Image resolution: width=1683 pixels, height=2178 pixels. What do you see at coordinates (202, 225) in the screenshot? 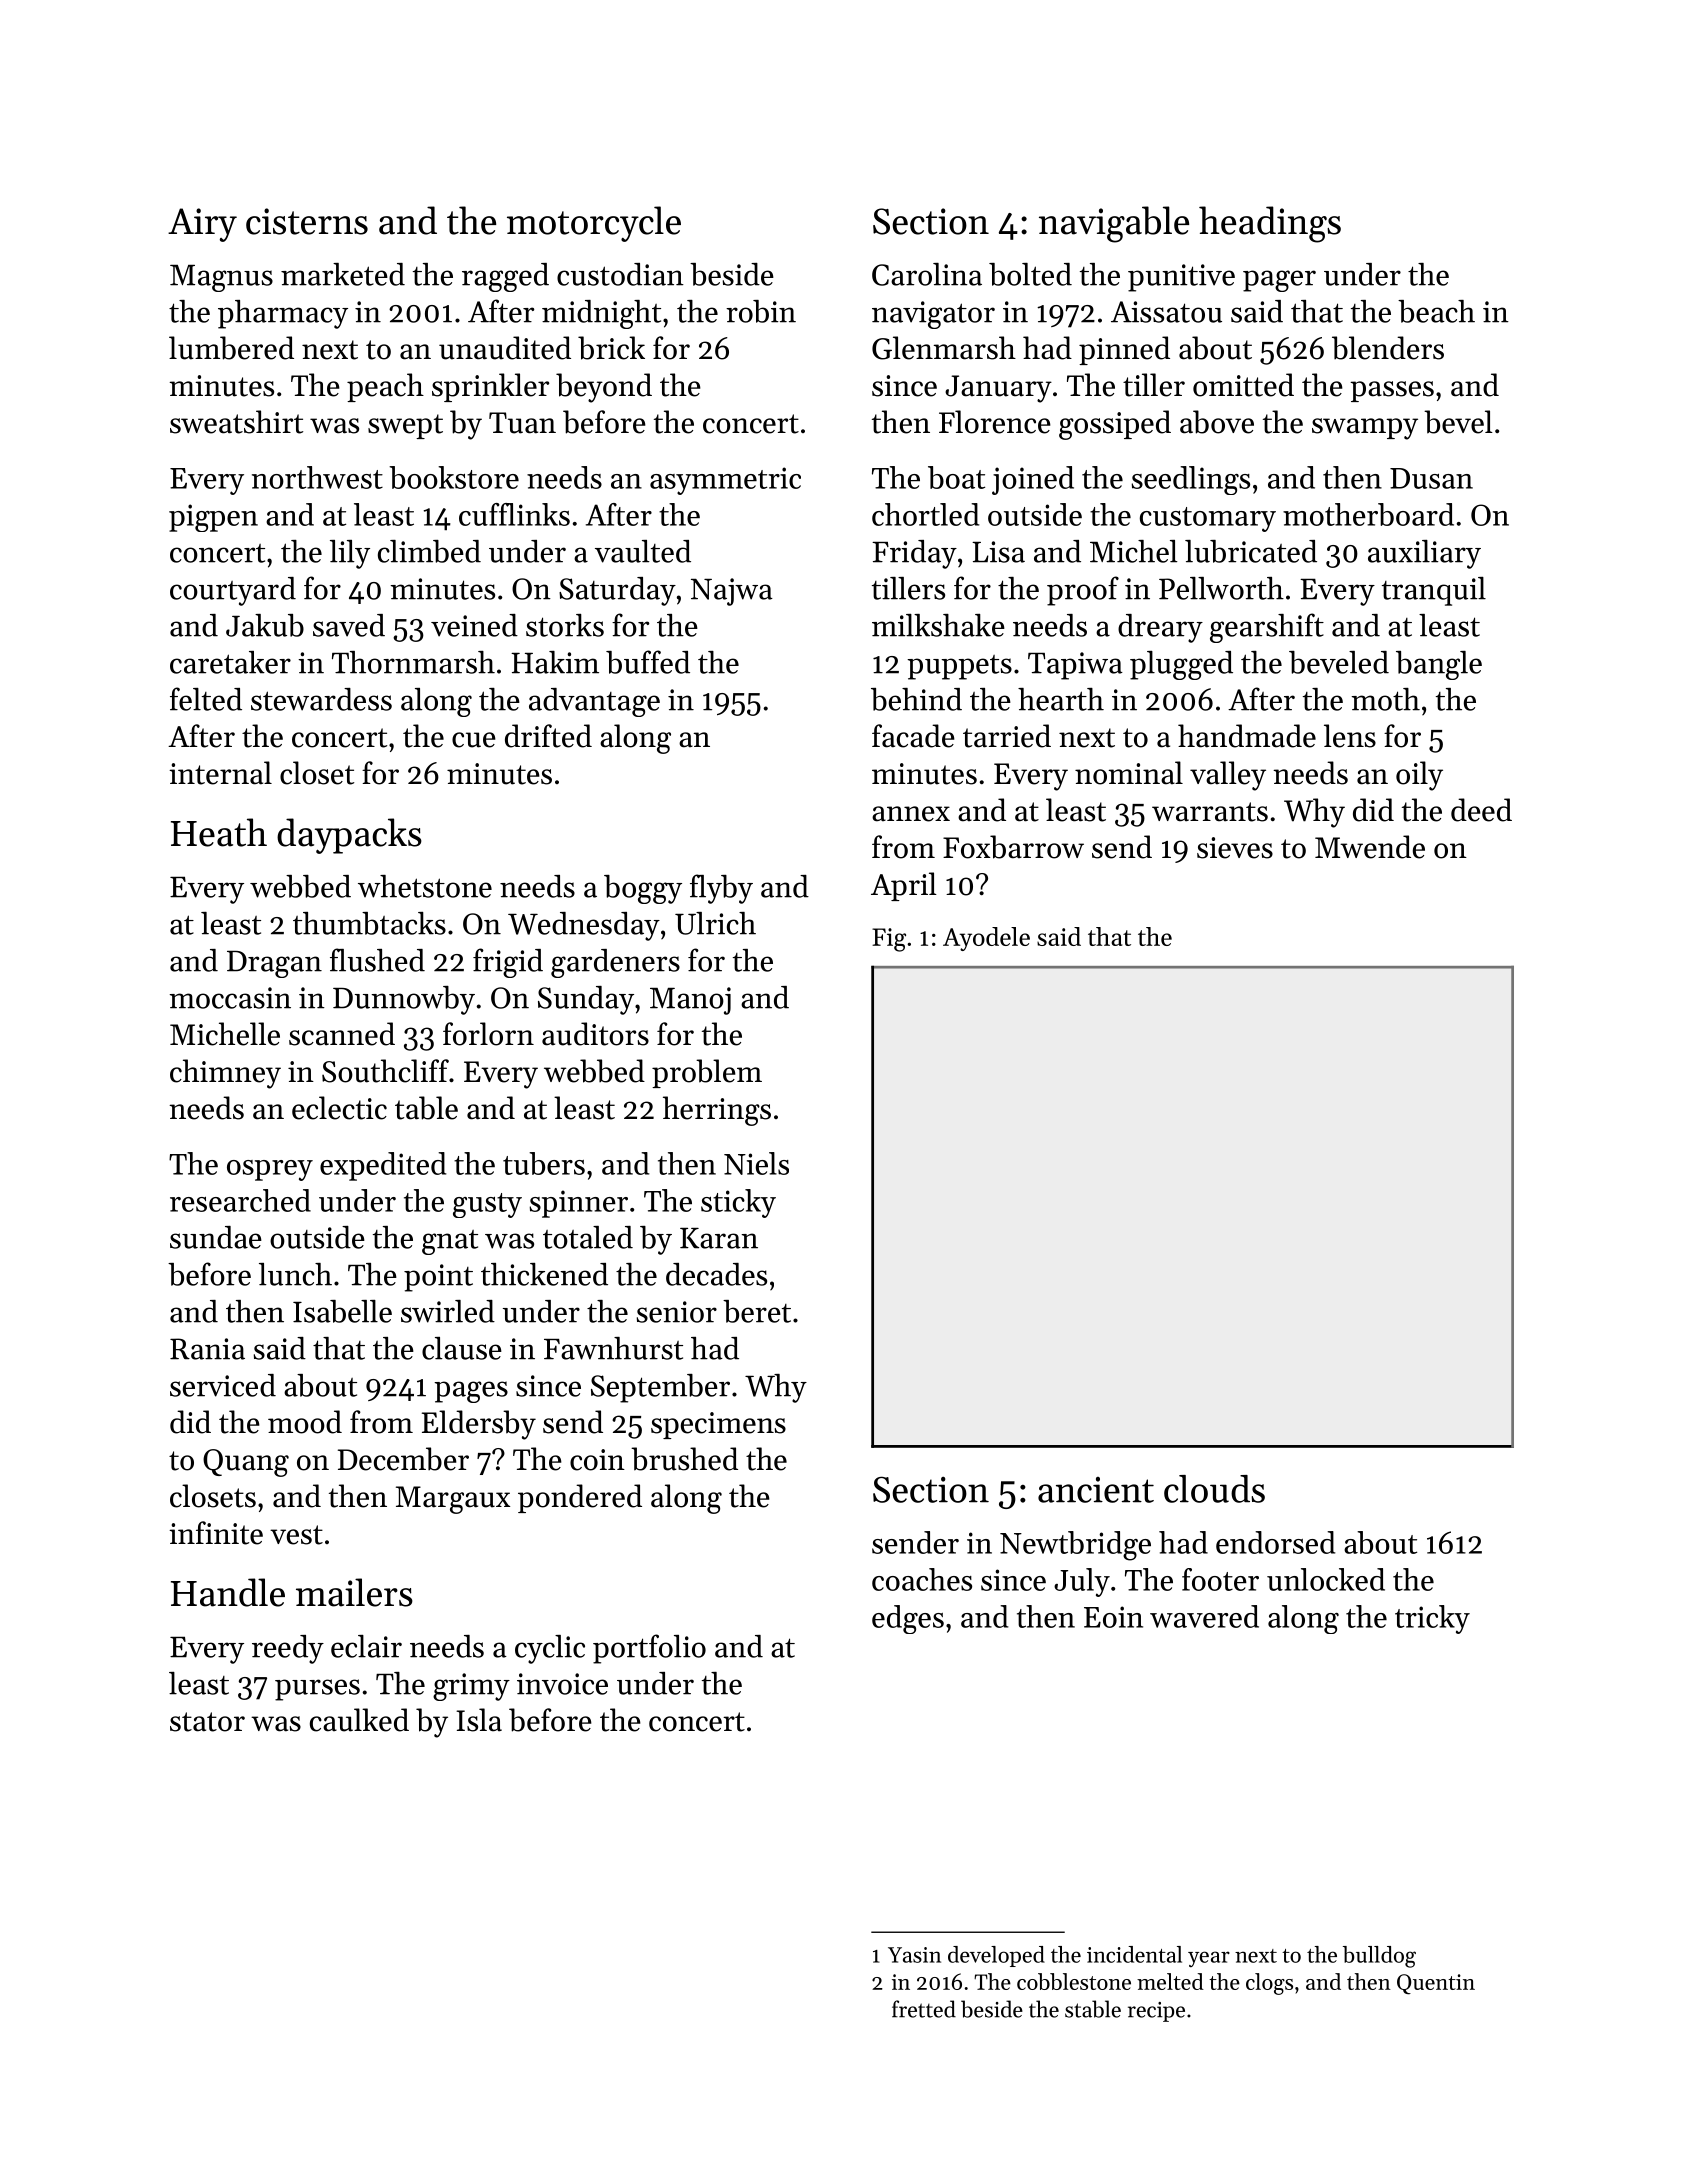
I see `Airy` at bounding box center [202, 225].
